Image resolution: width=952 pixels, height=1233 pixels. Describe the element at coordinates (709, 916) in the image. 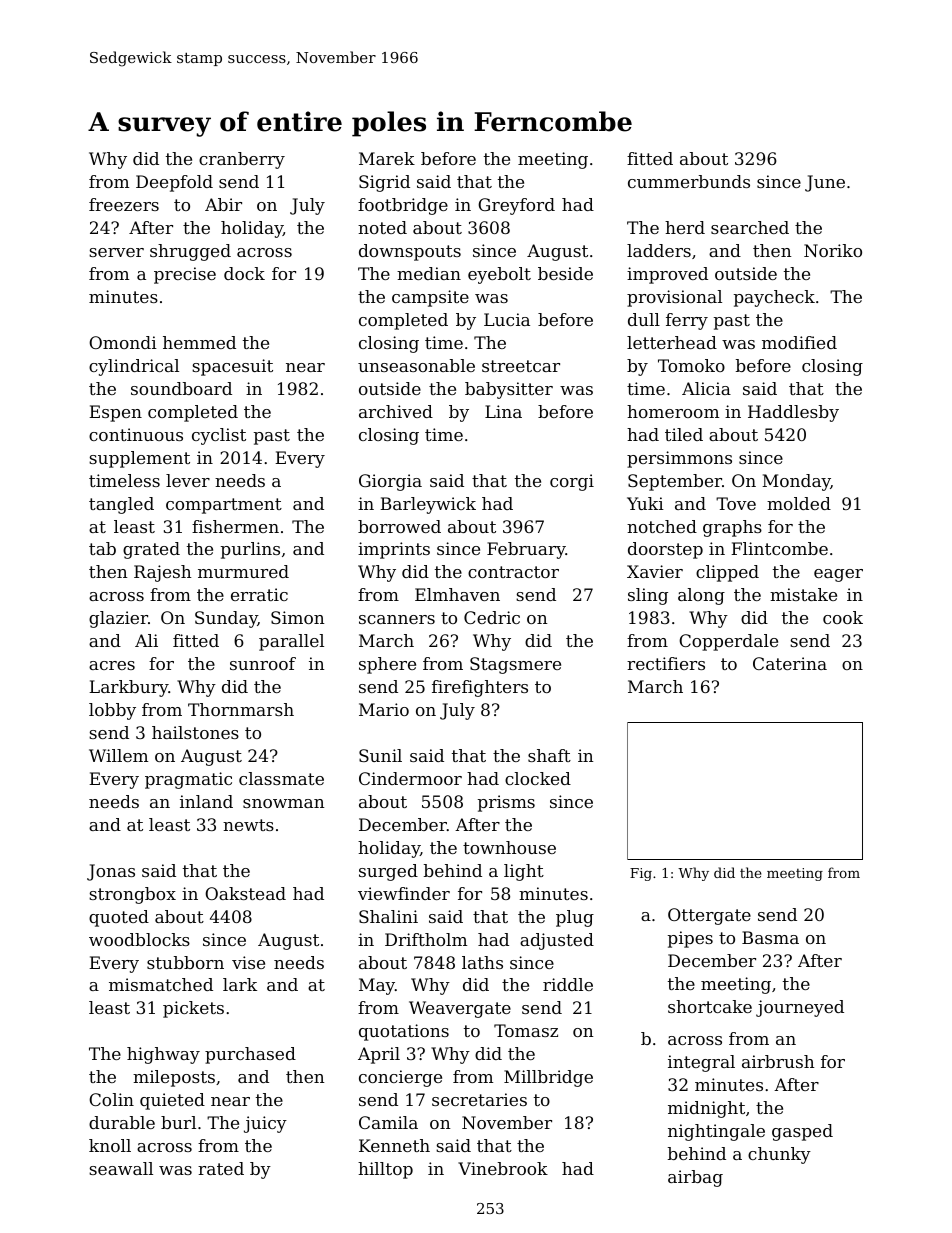

I see `Ottergate` at that location.
